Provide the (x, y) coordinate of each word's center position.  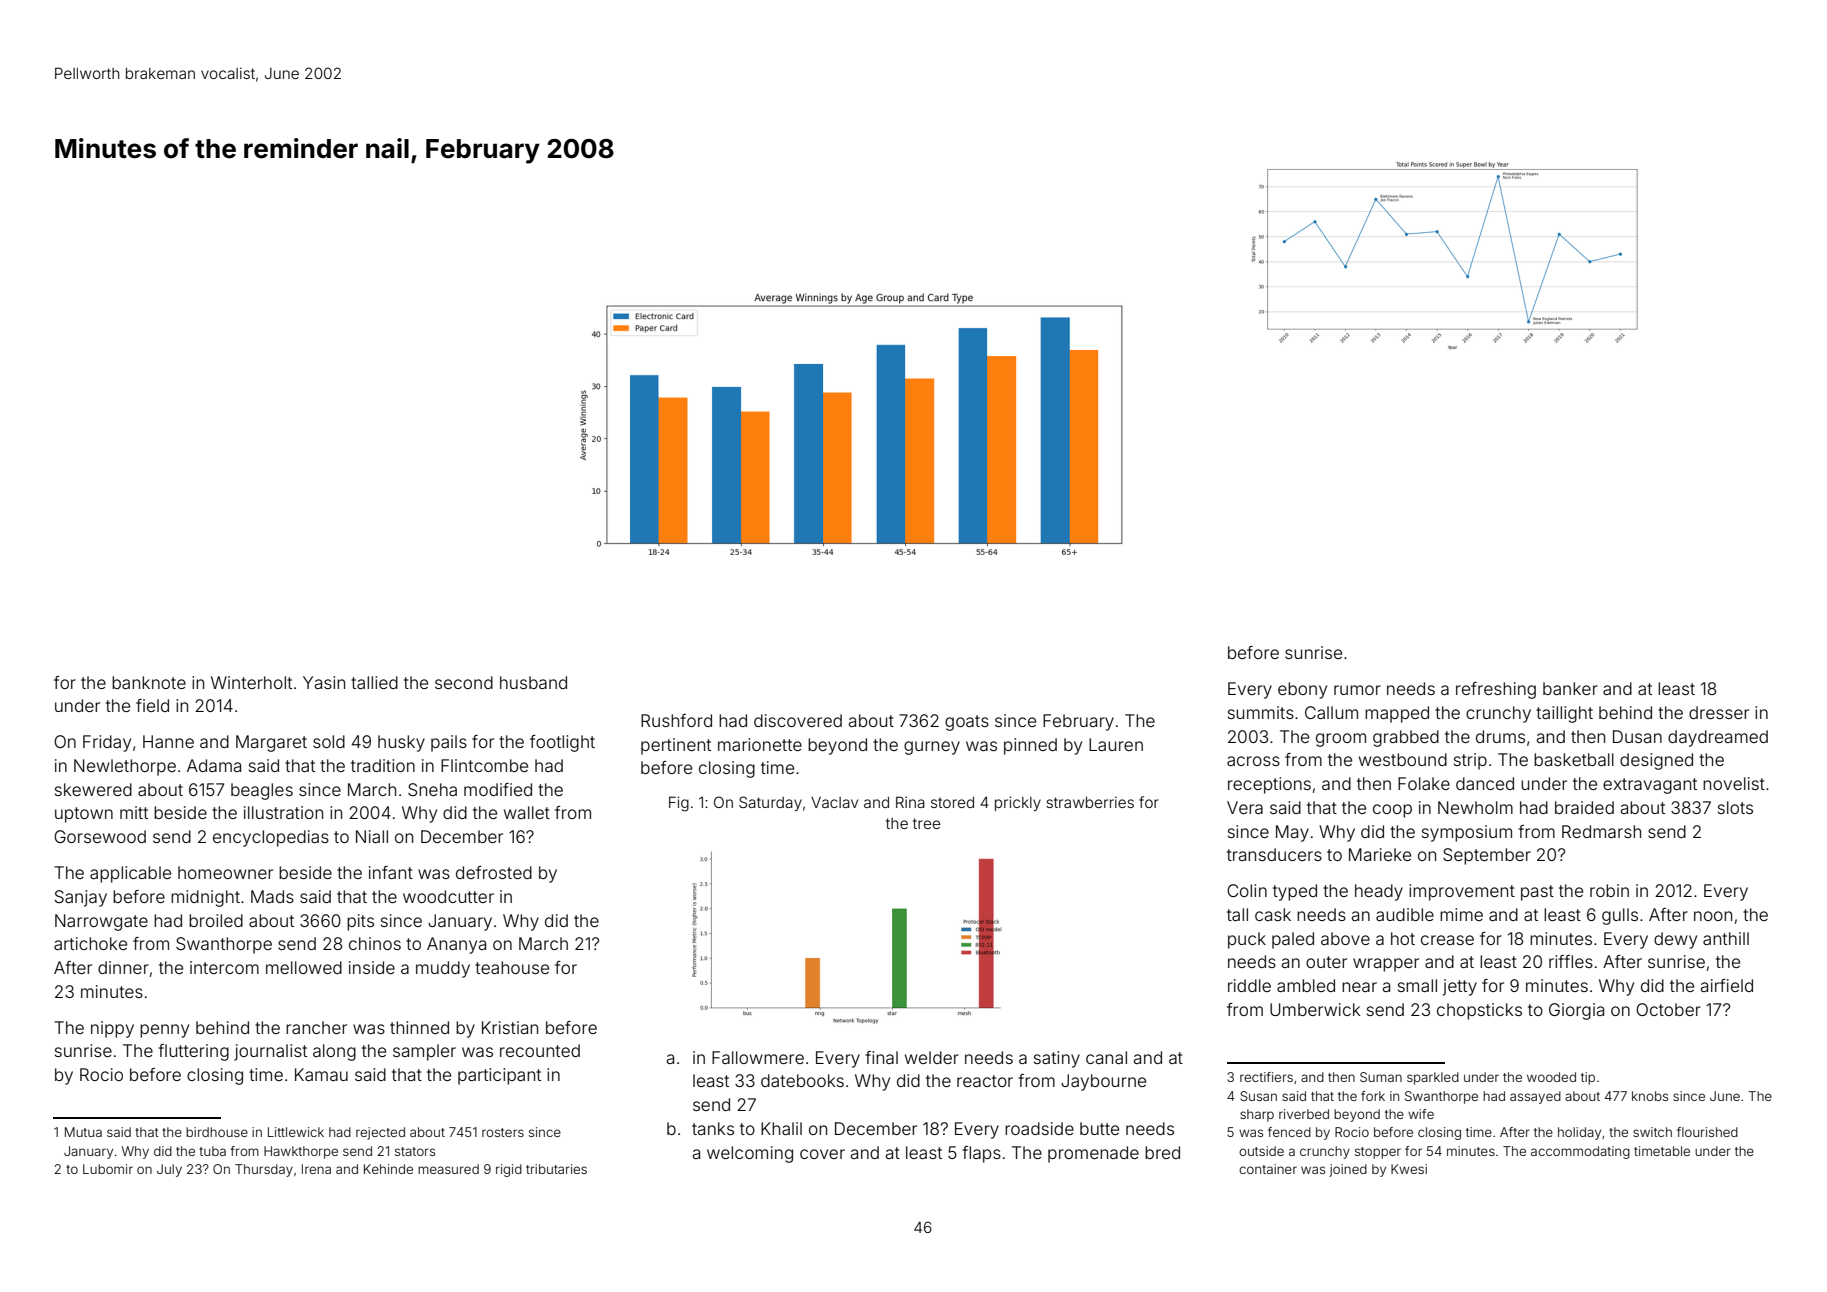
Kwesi (1409, 1169)
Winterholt (251, 682)
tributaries (556, 1169)
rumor (1357, 690)
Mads (272, 896)
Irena (316, 1169)
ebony (1302, 690)
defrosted (494, 872)
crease (1447, 940)
